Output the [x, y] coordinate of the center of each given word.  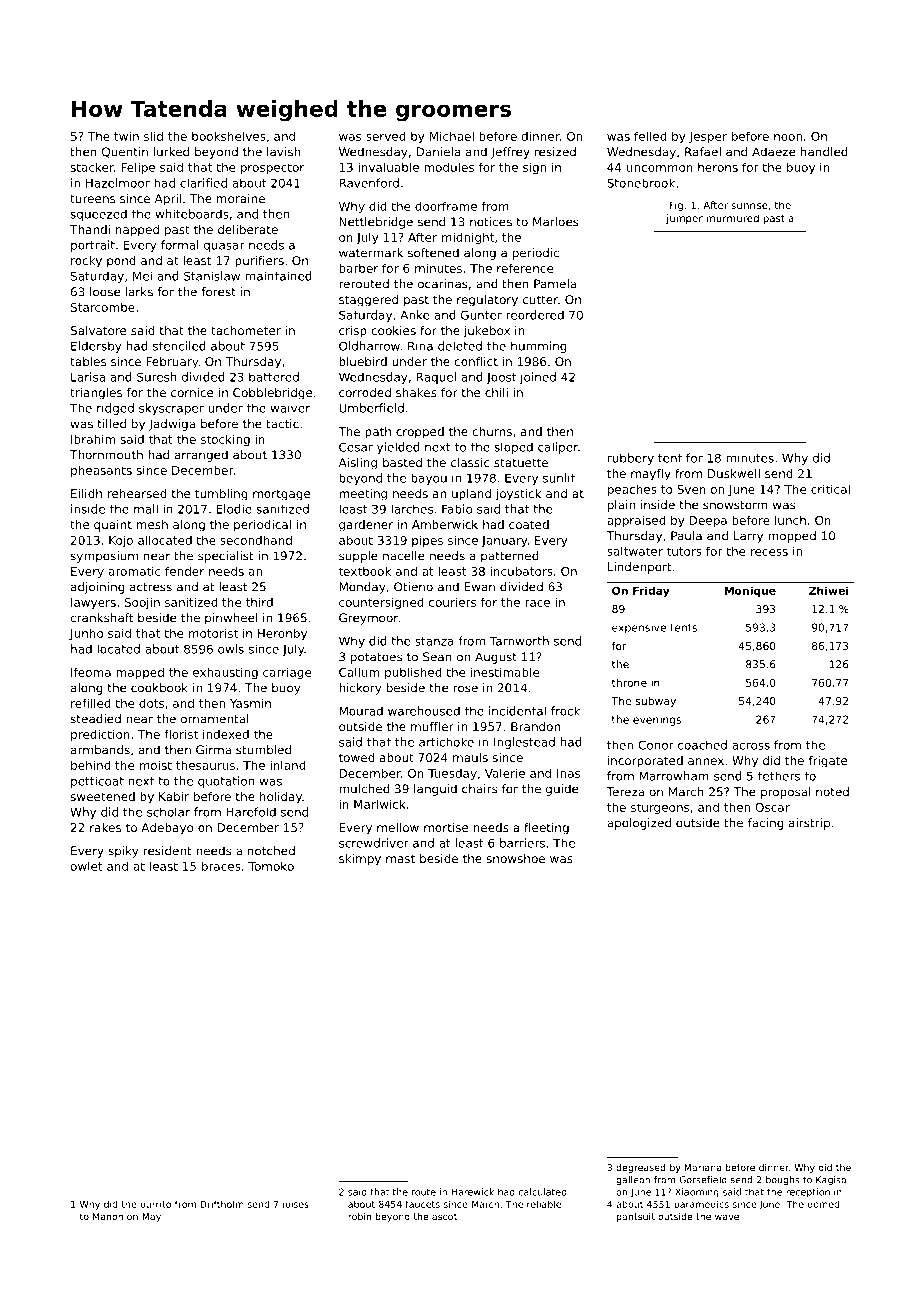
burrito [155, 1204]
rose [466, 689]
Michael [452, 136]
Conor [656, 745]
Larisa [88, 377]
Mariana [702, 1167]
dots [151, 703]
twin [126, 136]
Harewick [472, 1192]
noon [788, 137]
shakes [416, 392]
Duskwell [734, 473]
